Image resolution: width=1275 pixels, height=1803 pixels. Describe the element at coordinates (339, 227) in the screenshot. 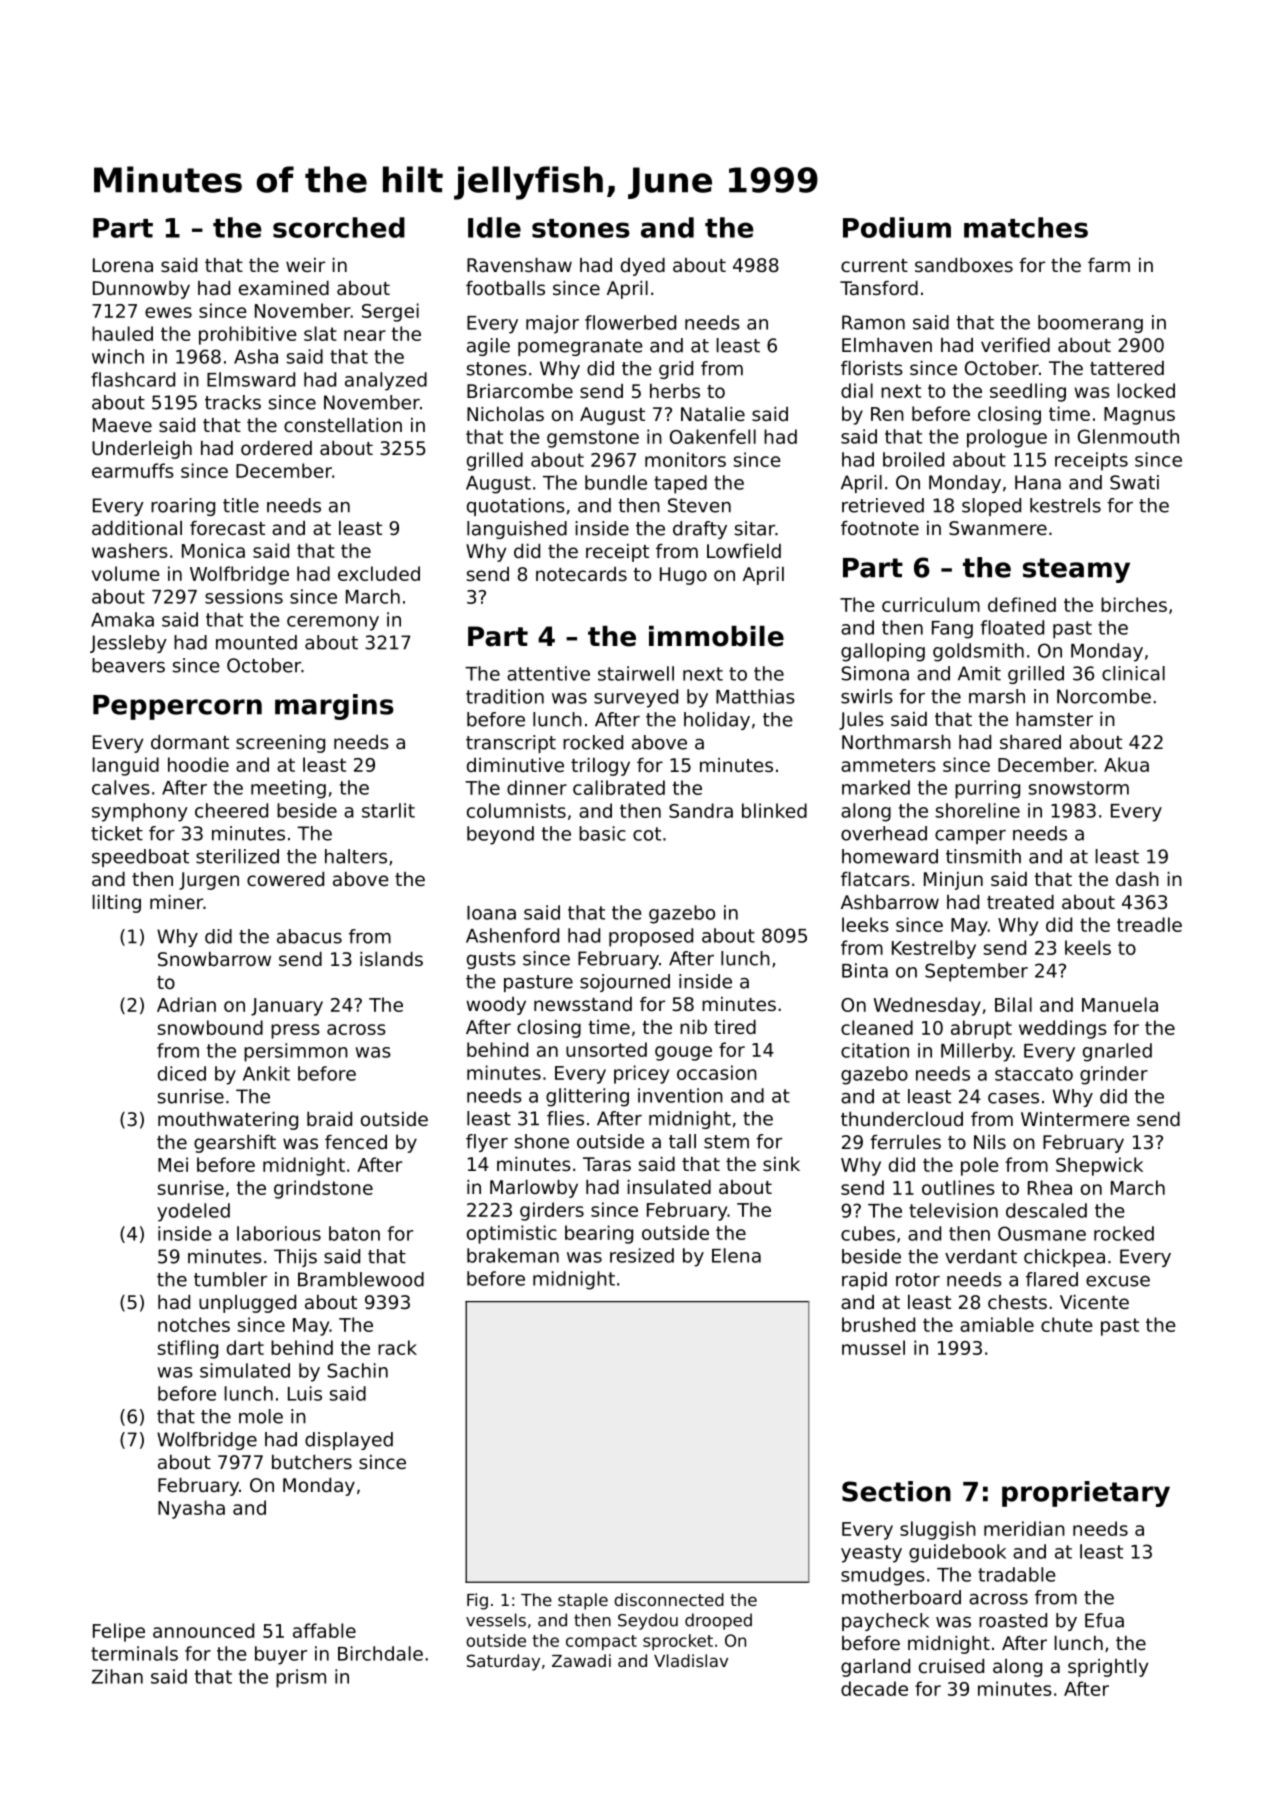

I see `scorched` at that location.
